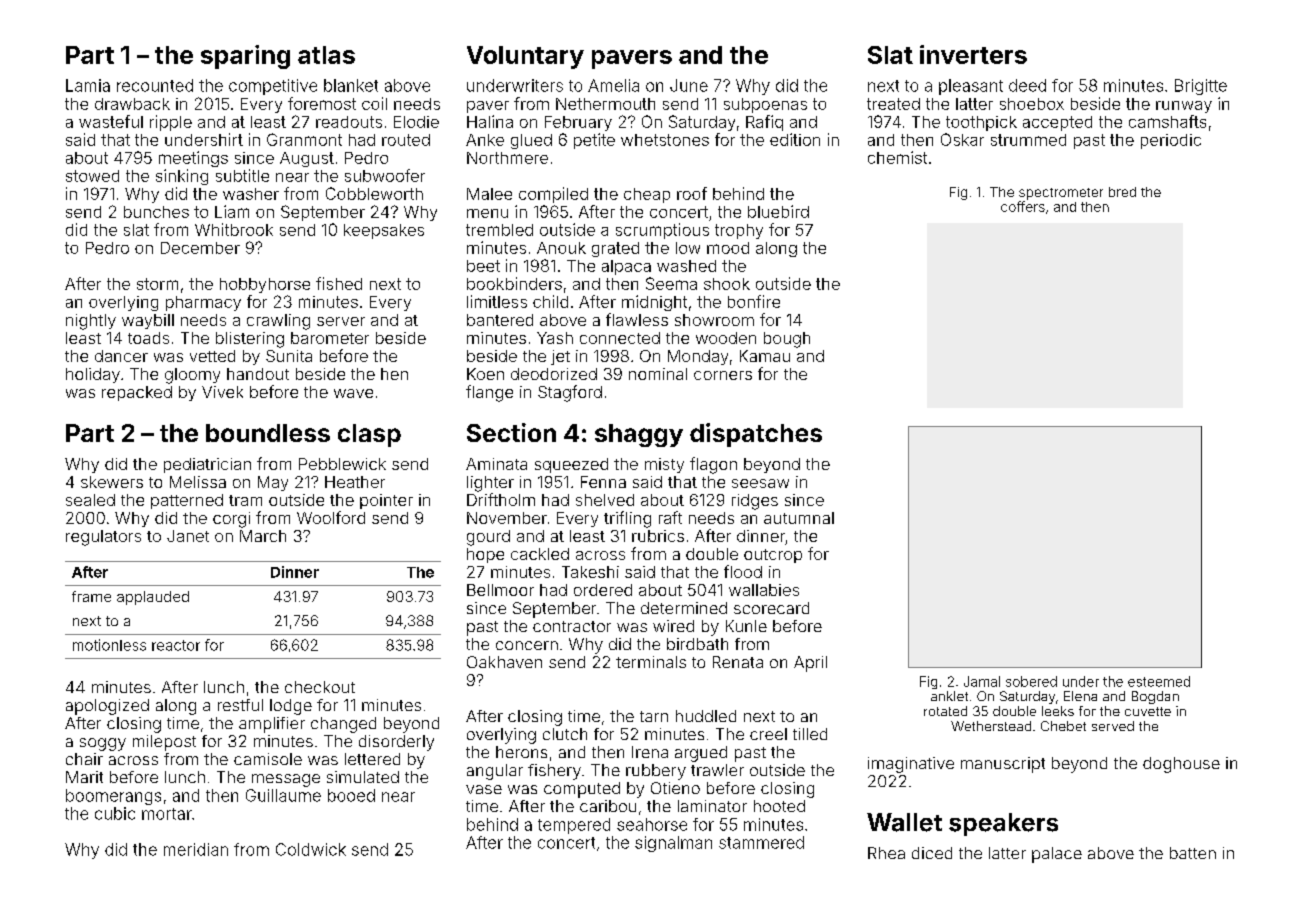 The width and height of the screenshot is (1308, 924). I want to click on seesaw, so click(760, 483).
